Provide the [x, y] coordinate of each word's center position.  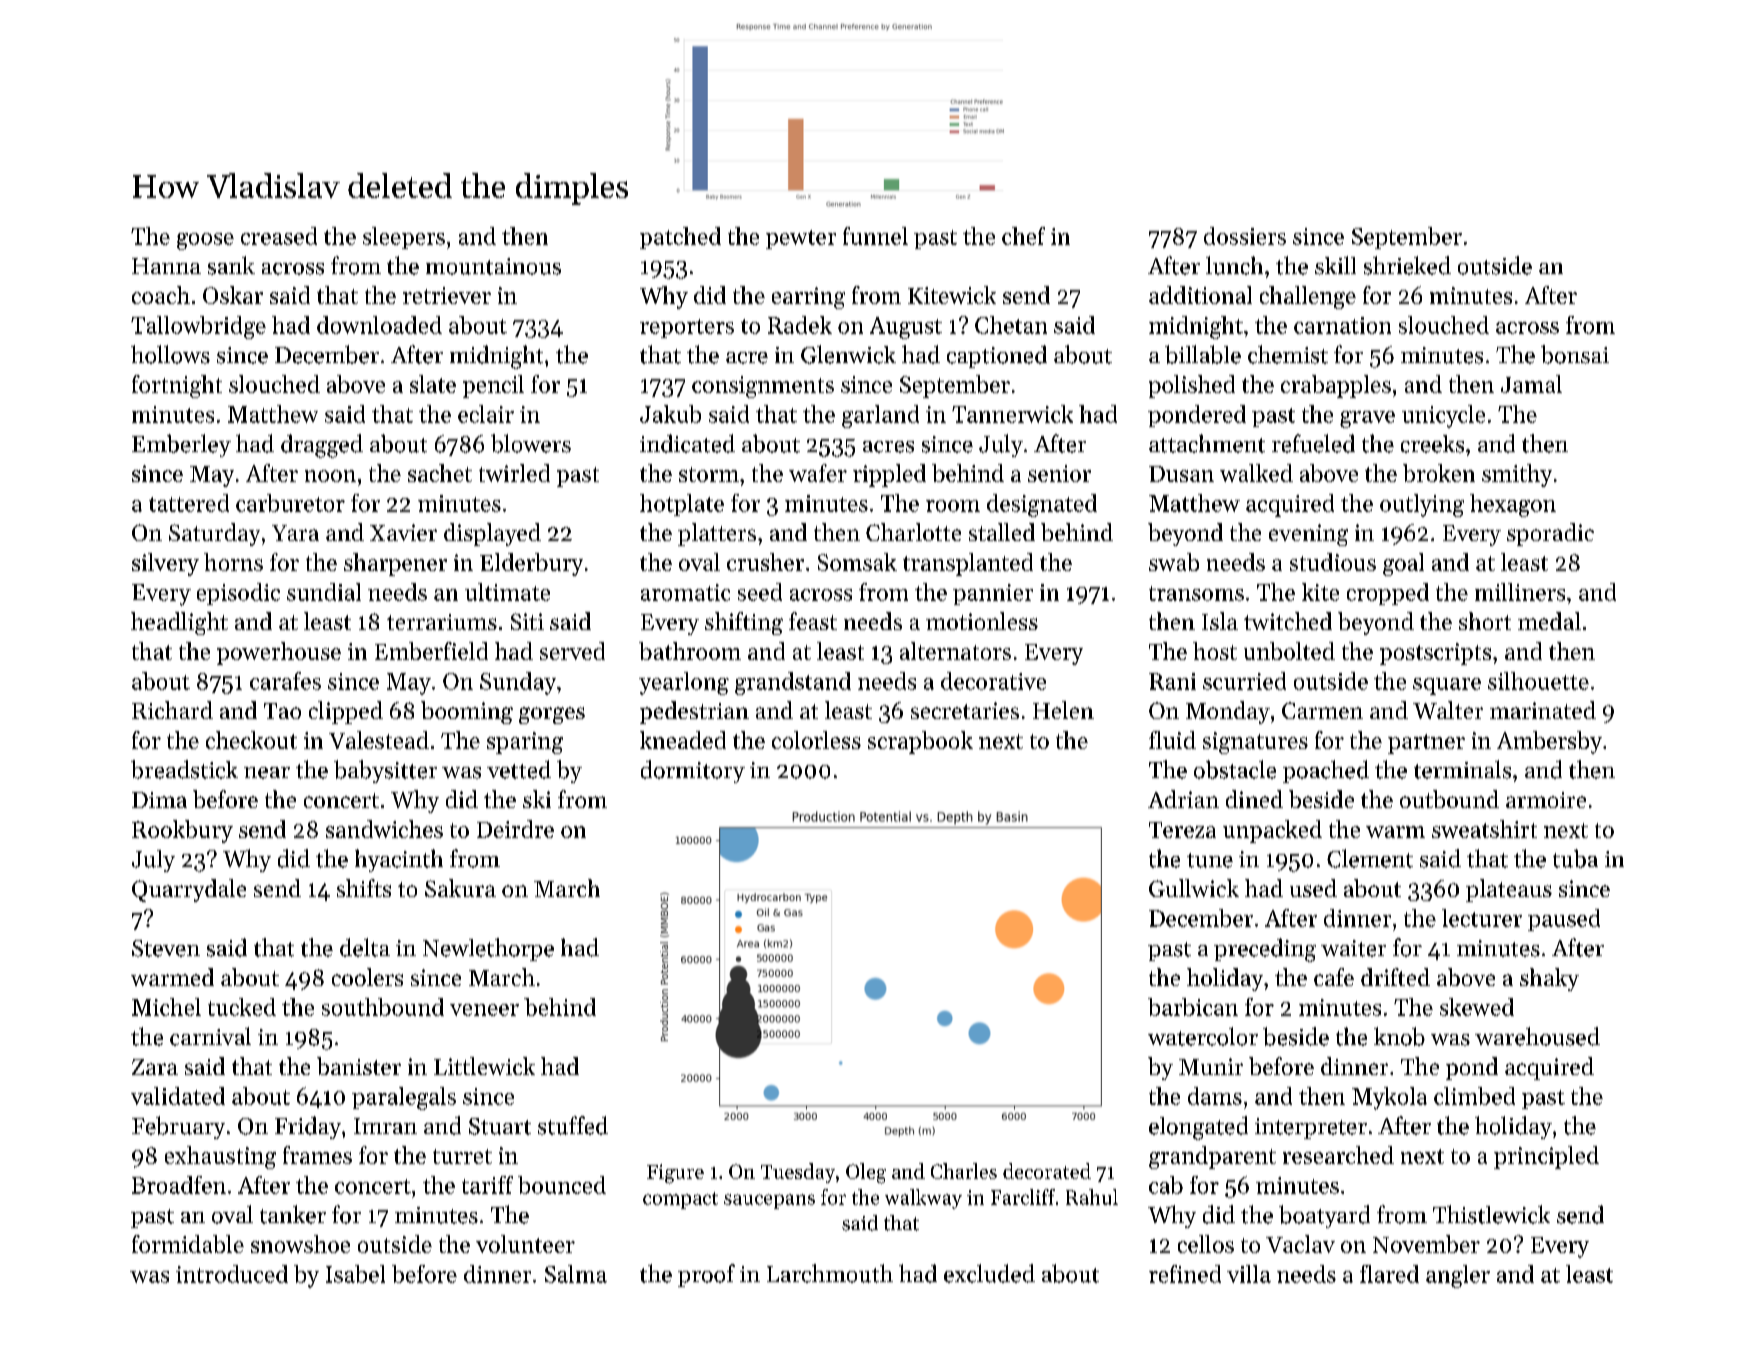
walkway [923, 1199]
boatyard [1324, 1216]
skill [1335, 265]
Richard [172, 710]
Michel [166, 1007]
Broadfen [179, 1185]
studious [1333, 562]
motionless [982, 621]
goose [205, 241]
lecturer [1482, 918]
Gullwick [1194, 888]
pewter [801, 239]
